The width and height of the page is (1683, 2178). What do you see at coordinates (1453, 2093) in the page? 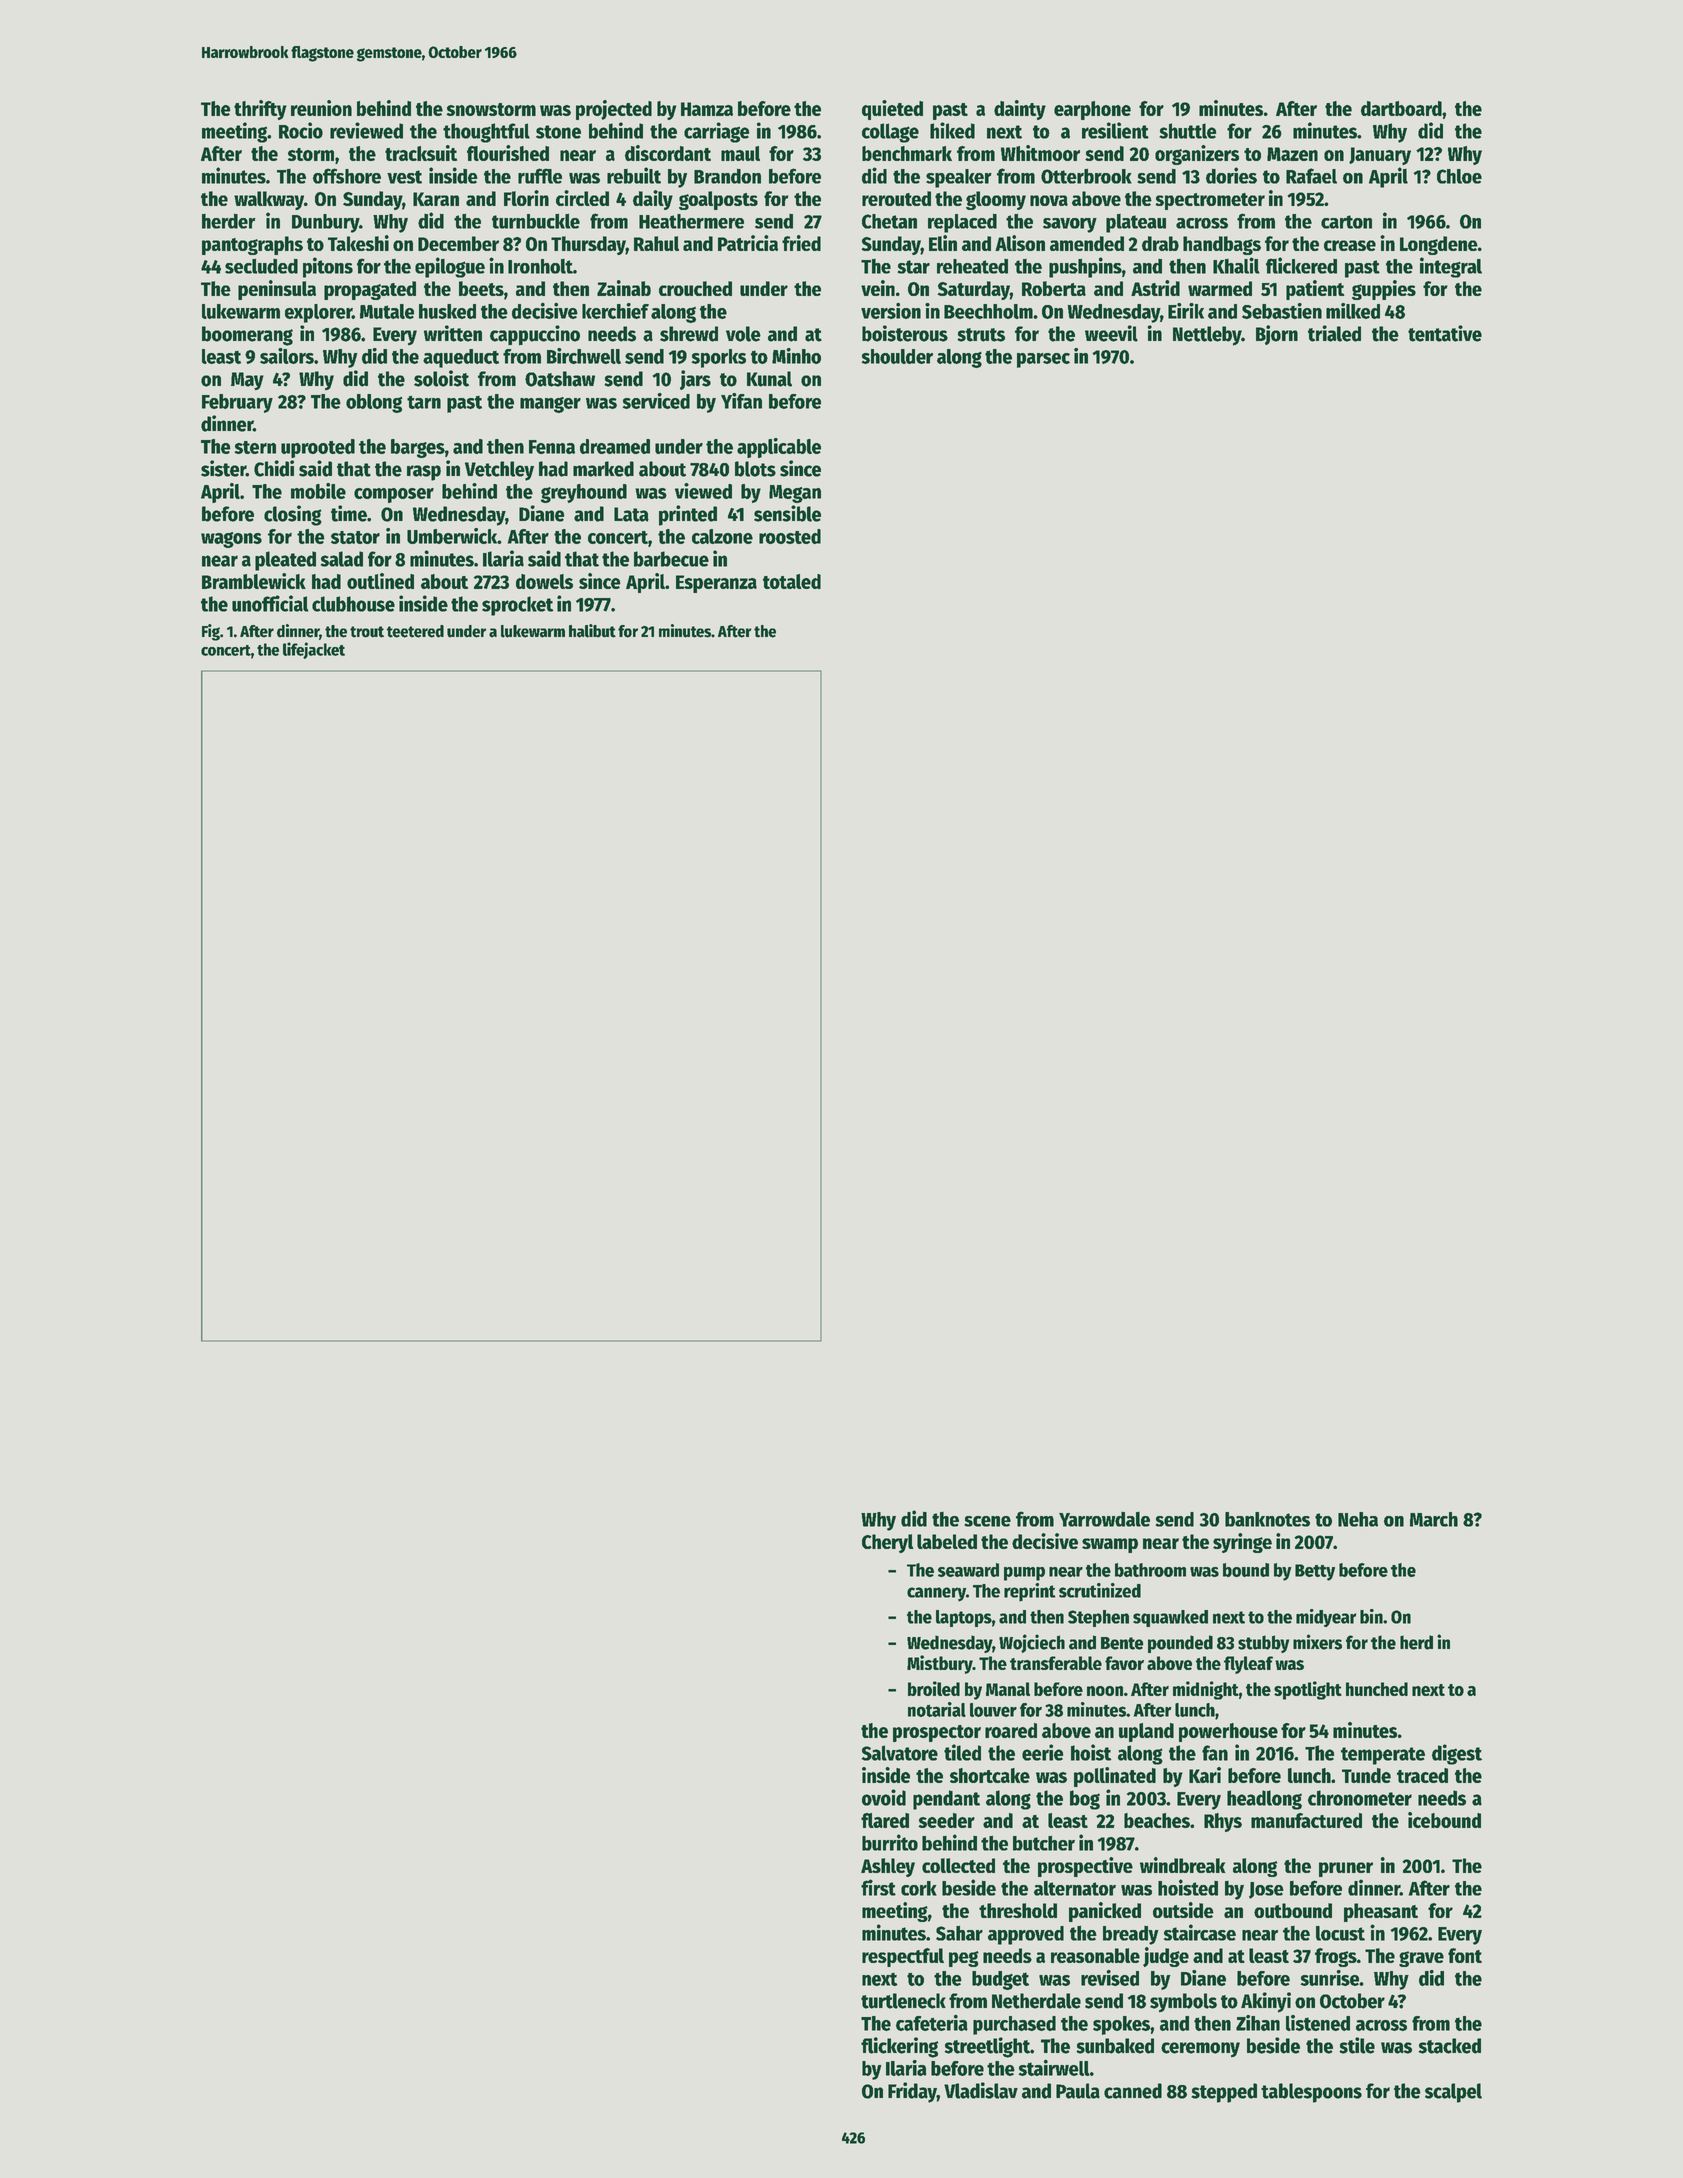
I see `scalpel` at bounding box center [1453, 2093].
